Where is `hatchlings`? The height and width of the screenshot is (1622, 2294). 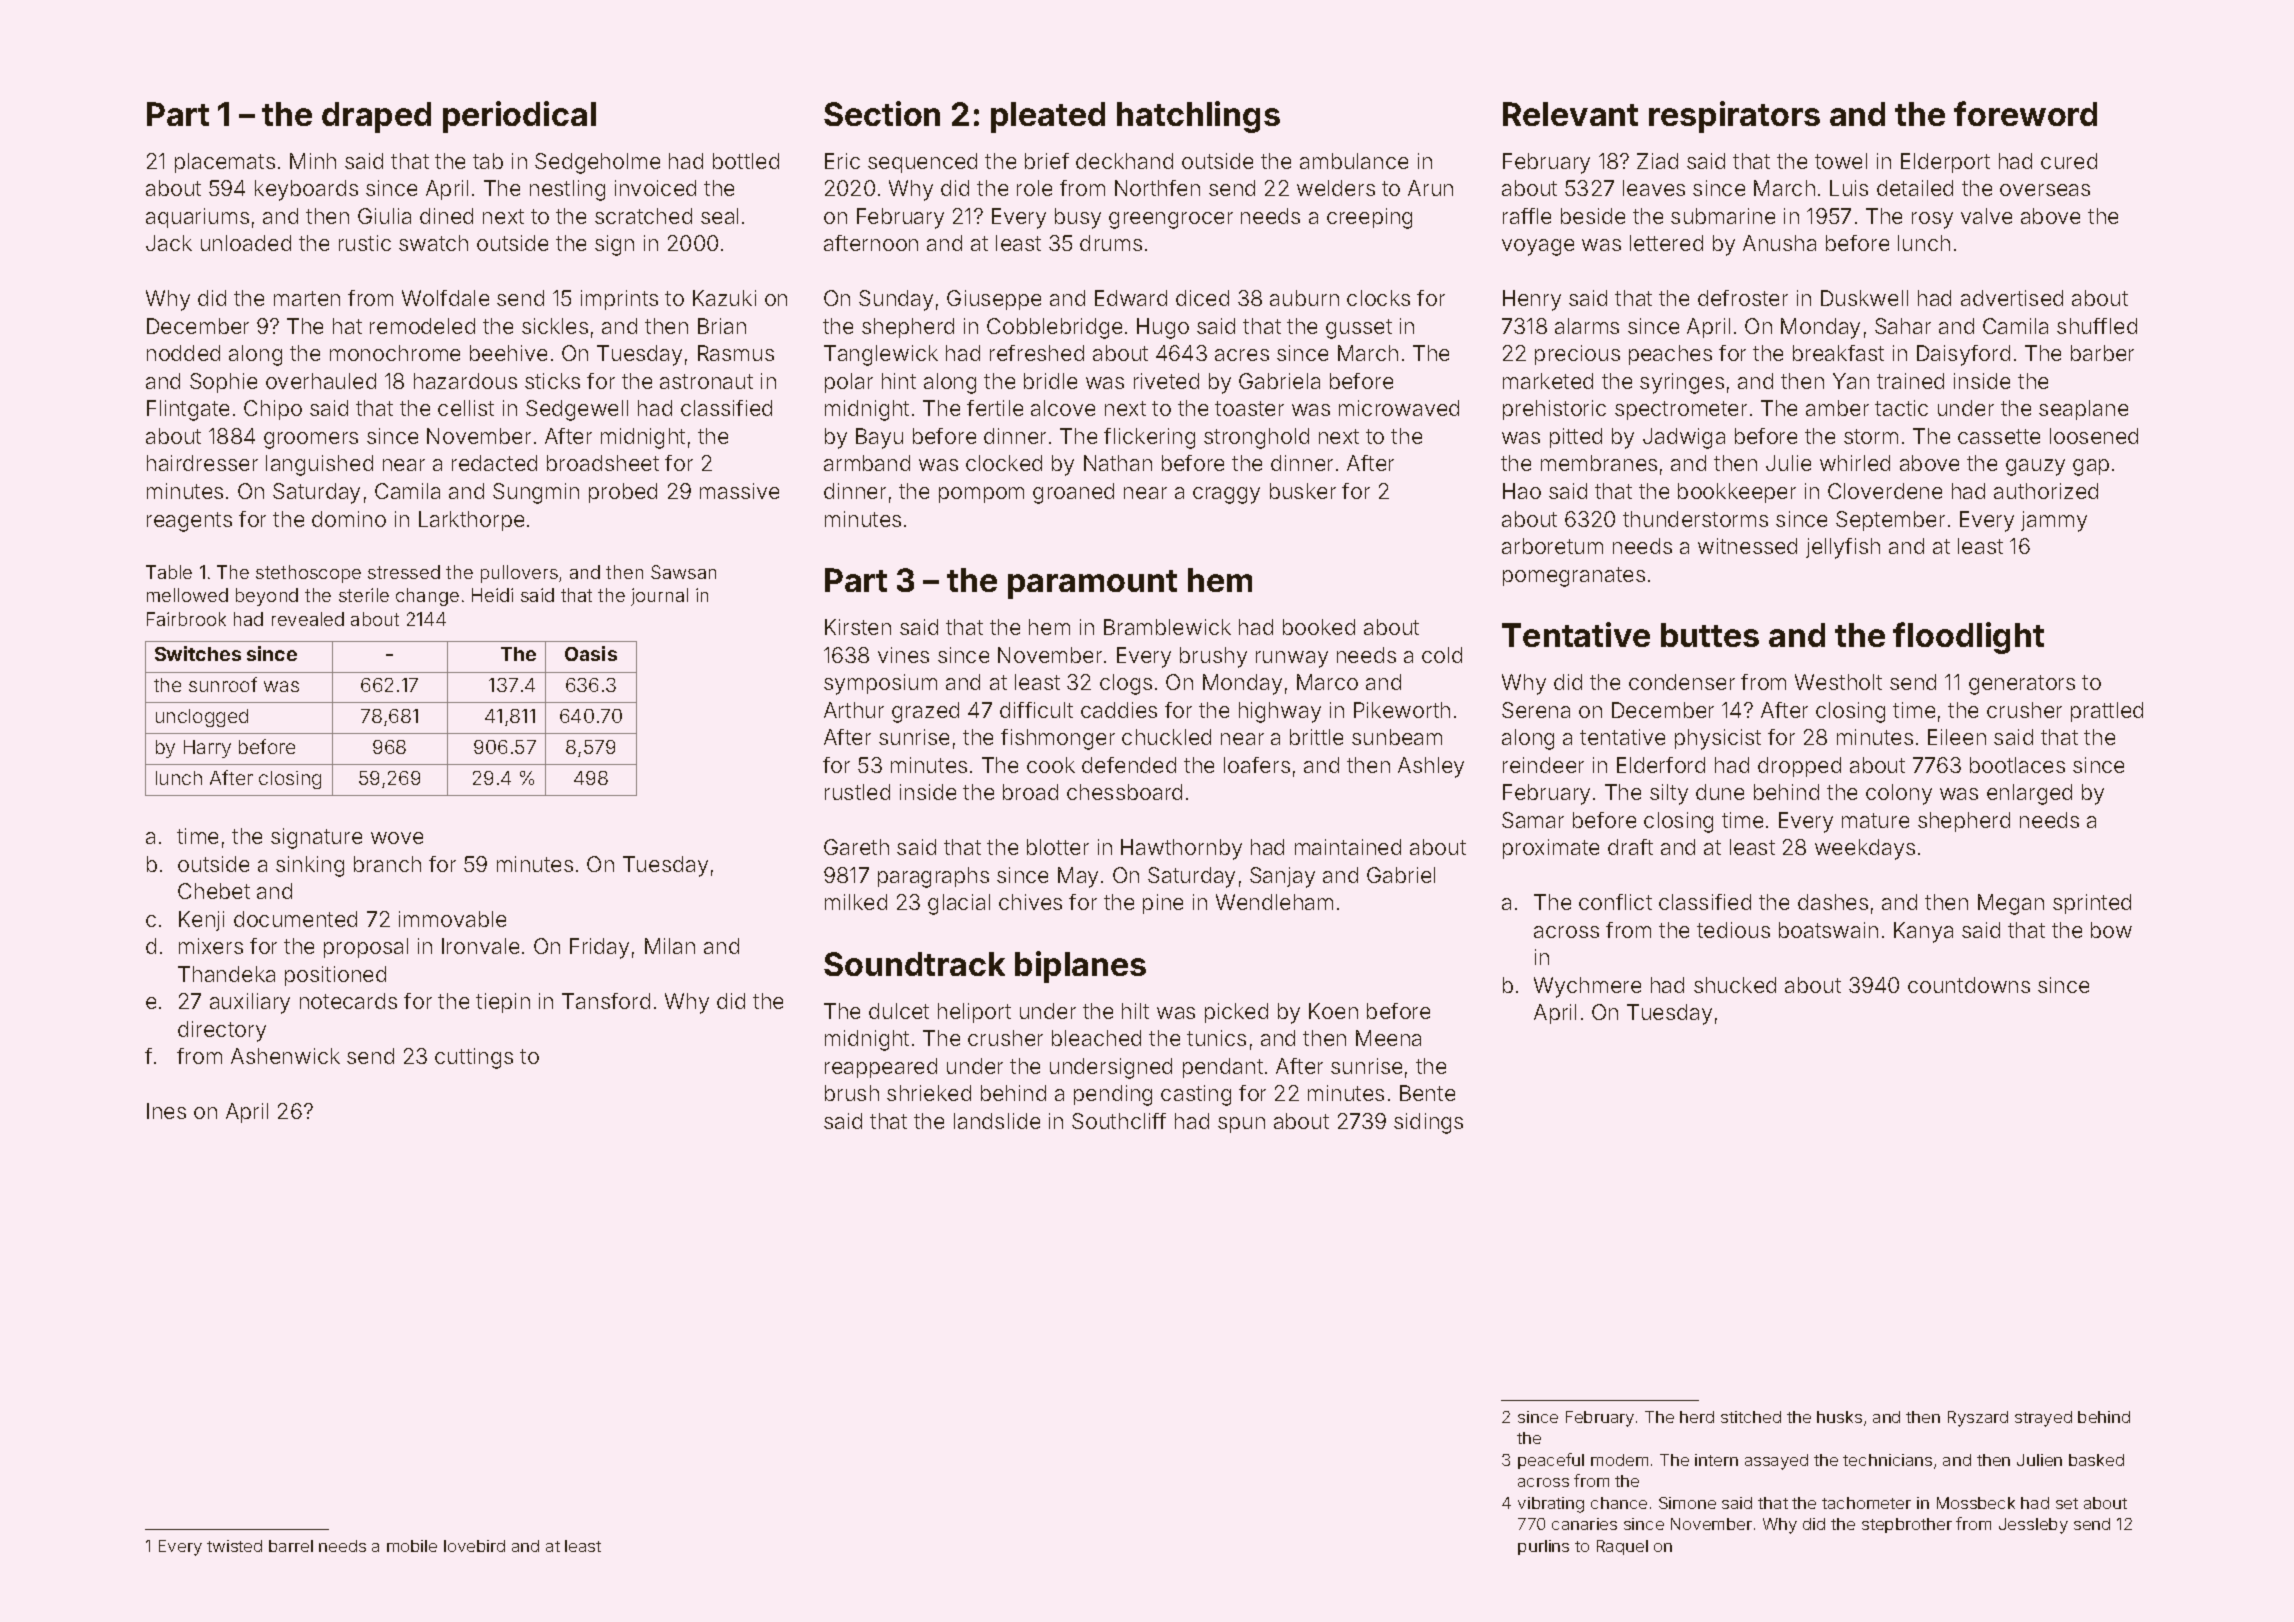
hatchlings is located at coordinates (1198, 117).
